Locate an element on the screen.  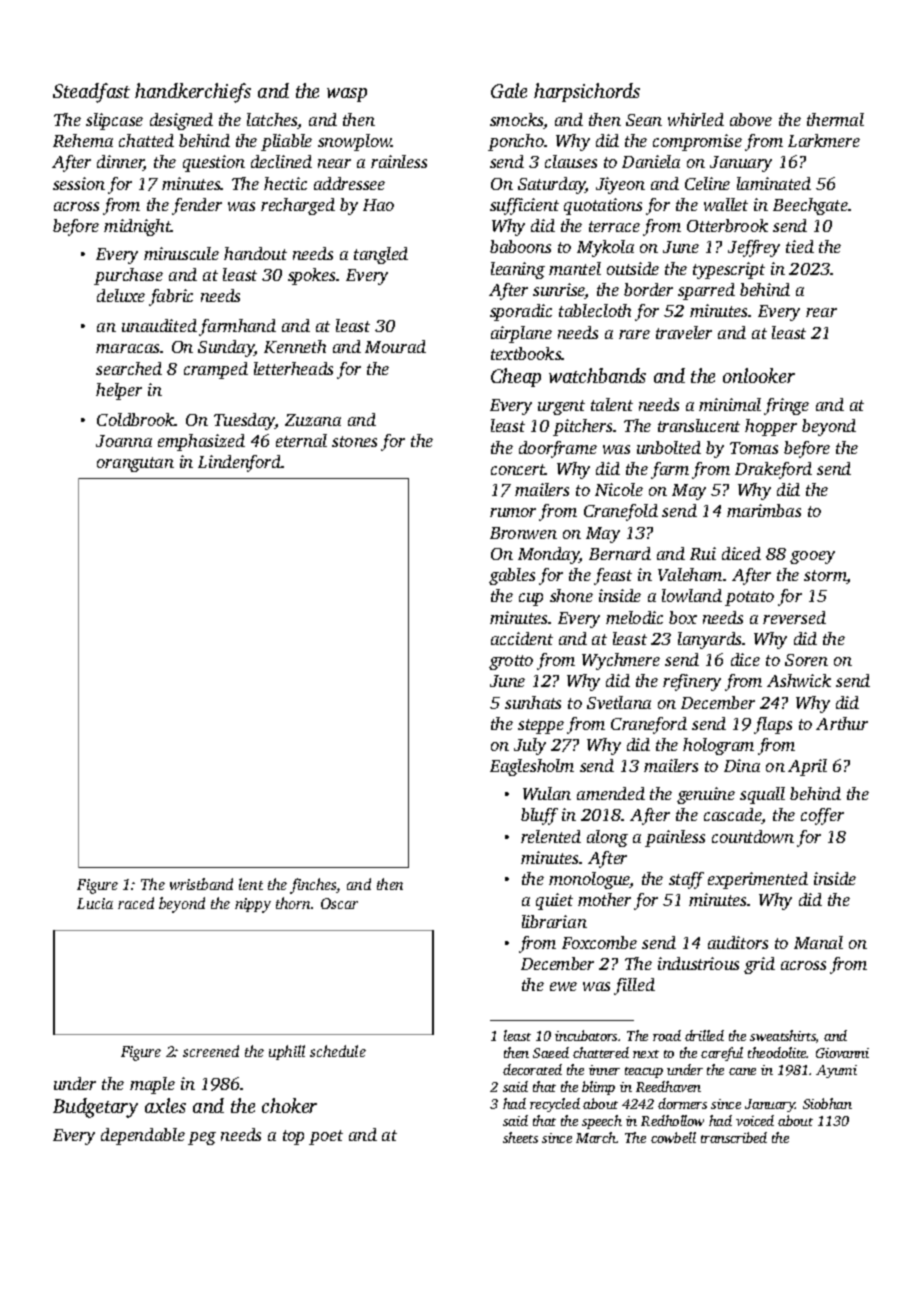
gables is located at coordinates (512, 576).
